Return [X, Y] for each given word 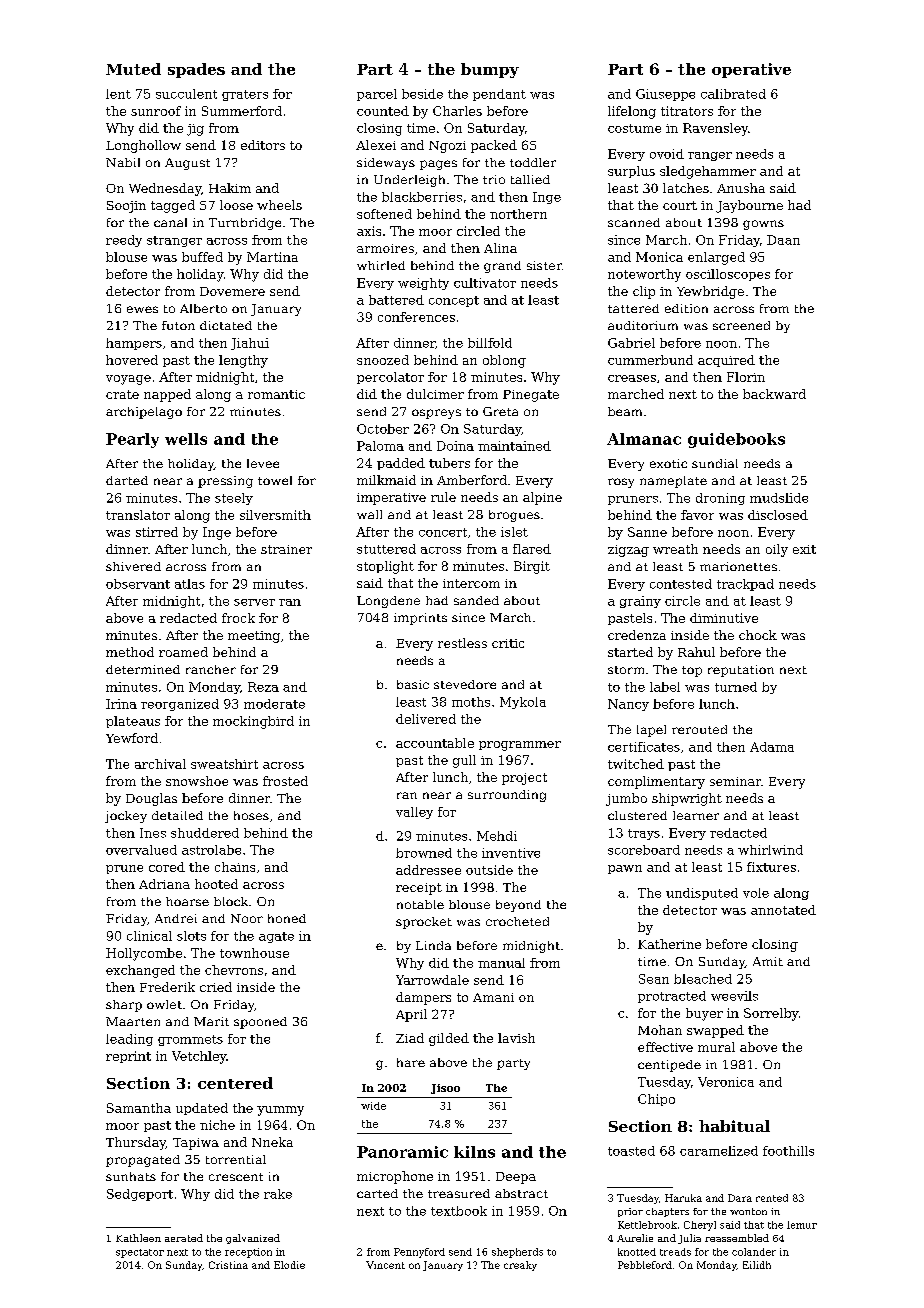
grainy [640, 602]
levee [263, 463]
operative [751, 70]
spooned [260, 1023]
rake [278, 1194]
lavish [516, 1038]
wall [369, 514]
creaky [520, 1266]
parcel [377, 95]
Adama [772, 747]
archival [160, 764]
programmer [520, 746]
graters [245, 95]
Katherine [669, 944]
